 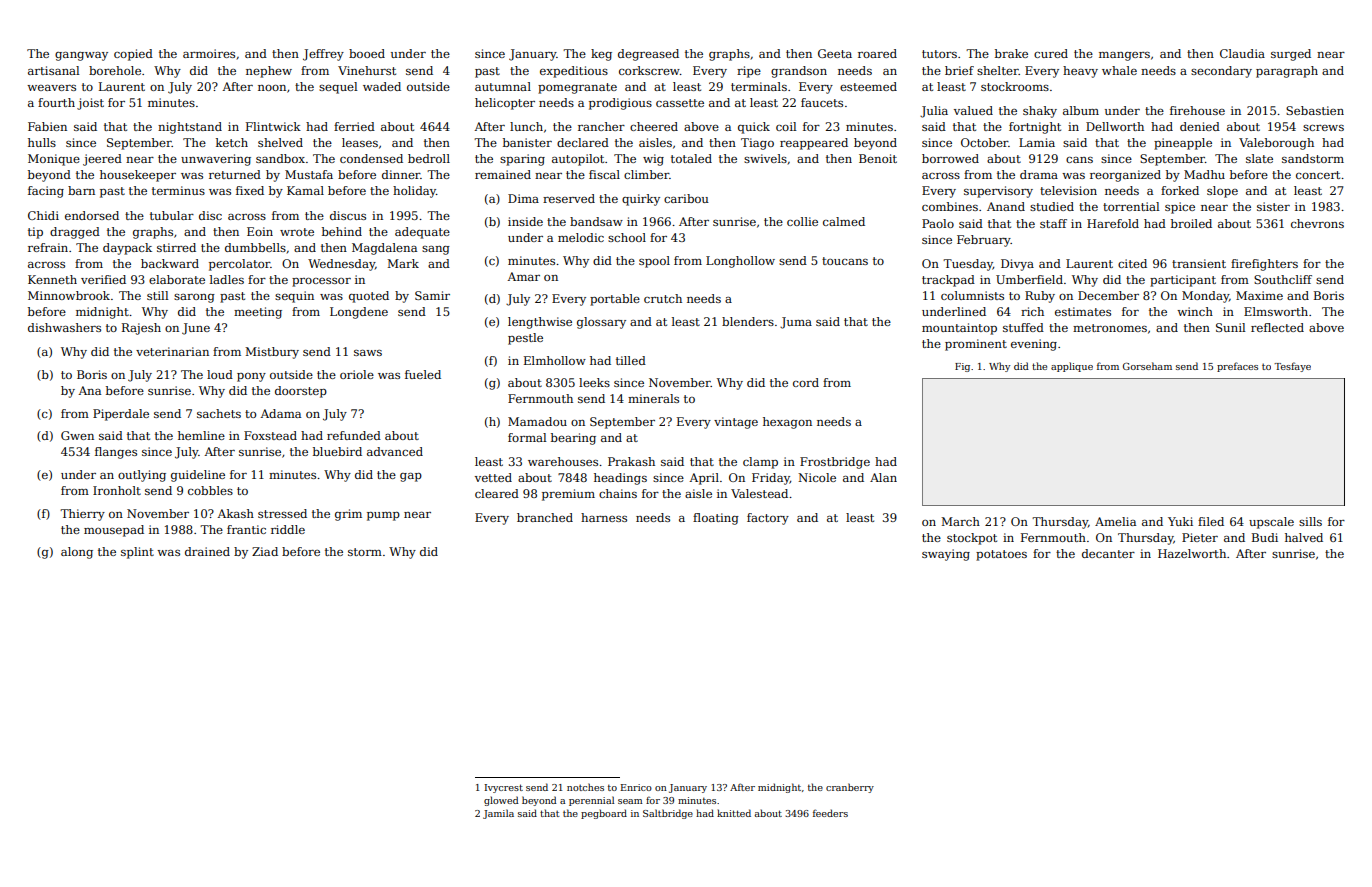 I want to click on along, so click(x=77, y=553).
